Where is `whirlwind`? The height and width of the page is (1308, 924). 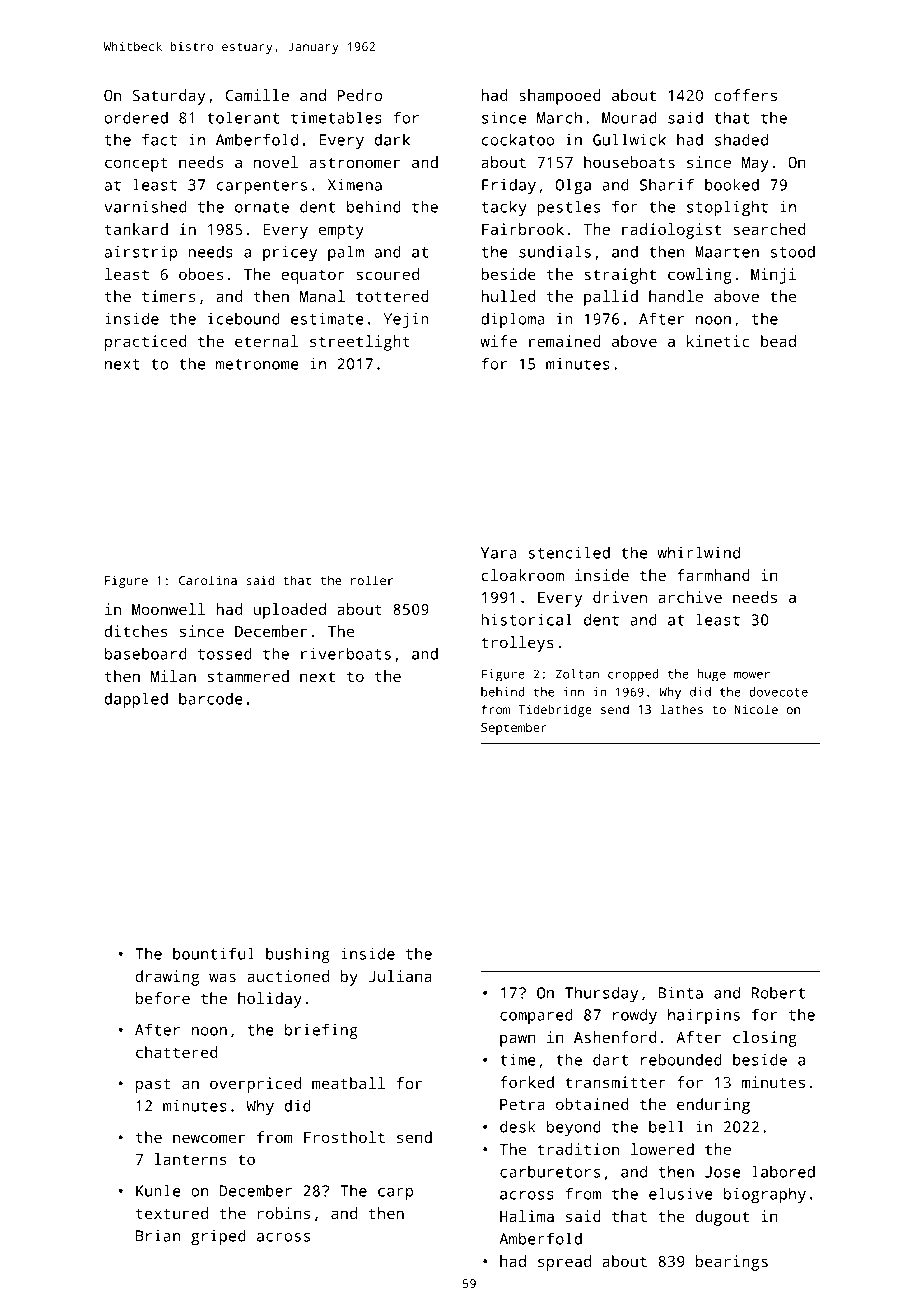
whirlwind is located at coordinates (698, 552).
